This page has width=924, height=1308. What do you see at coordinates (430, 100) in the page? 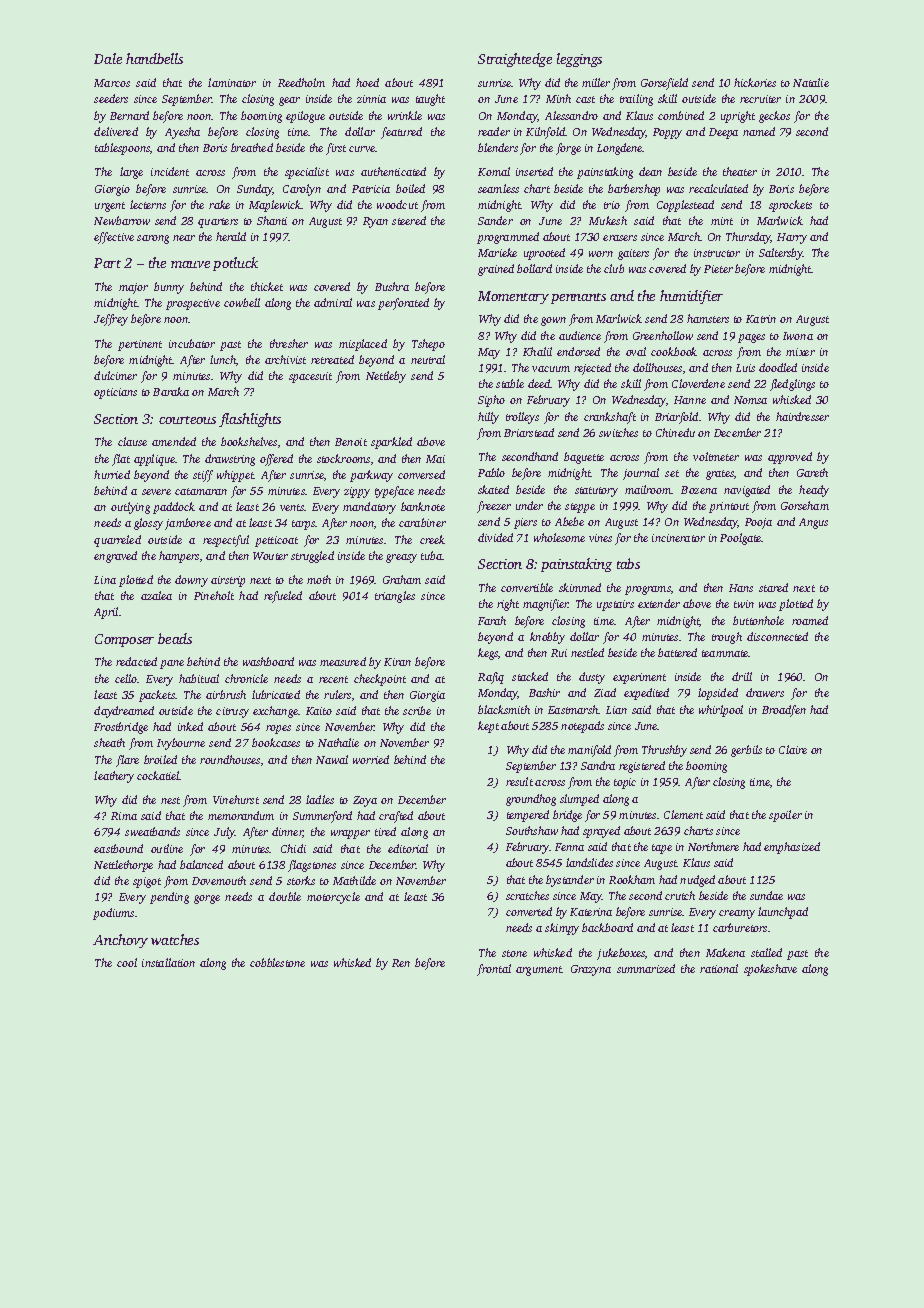
I see `taught` at bounding box center [430, 100].
